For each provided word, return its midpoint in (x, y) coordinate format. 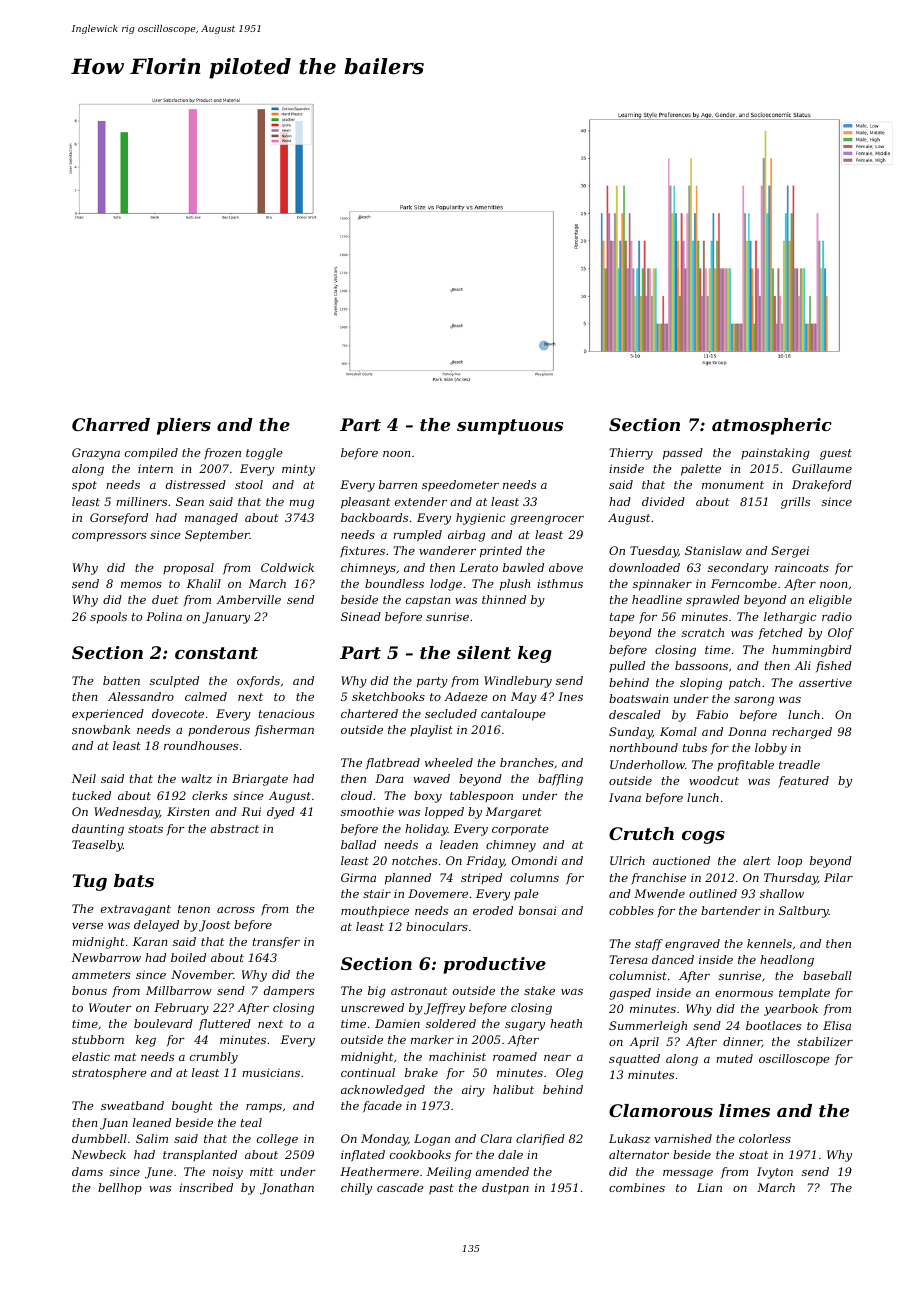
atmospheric (772, 426)
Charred (111, 424)
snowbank (101, 729)
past (441, 1189)
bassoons (701, 665)
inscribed (206, 1187)
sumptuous (510, 427)
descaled (635, 714)
